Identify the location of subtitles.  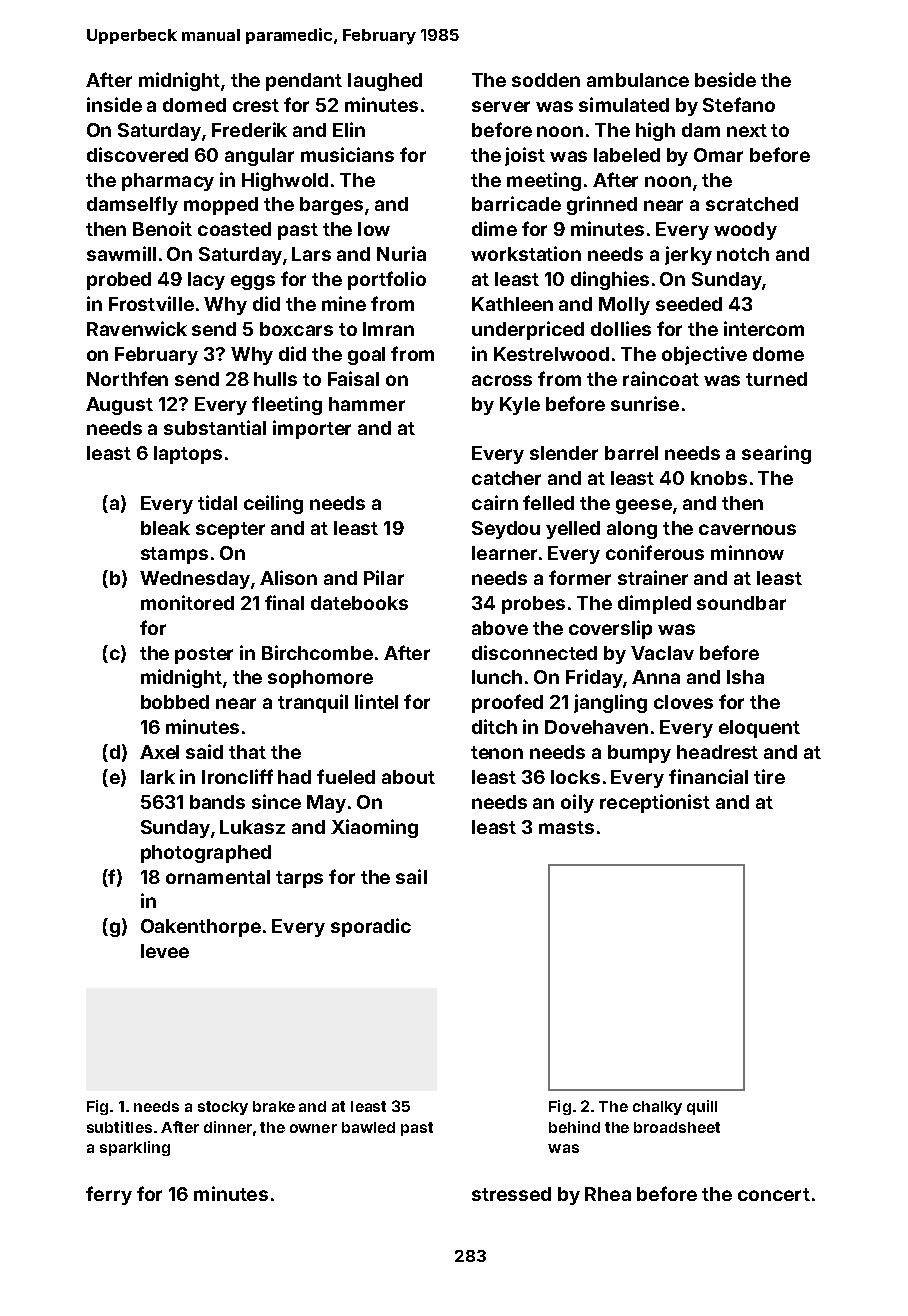
(119, 1127).
